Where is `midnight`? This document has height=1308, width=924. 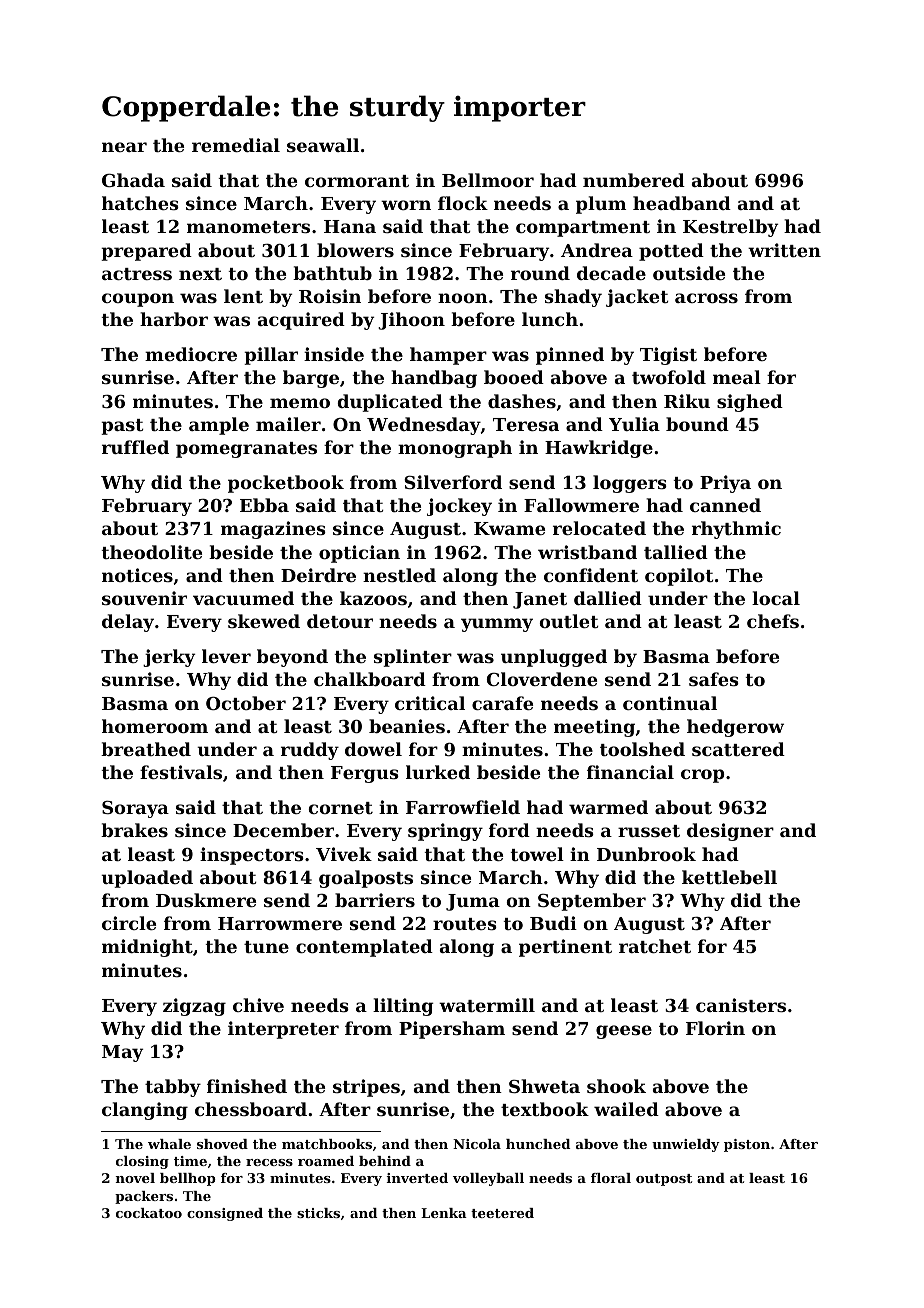 midnight is located at coordinates (147, 948).
